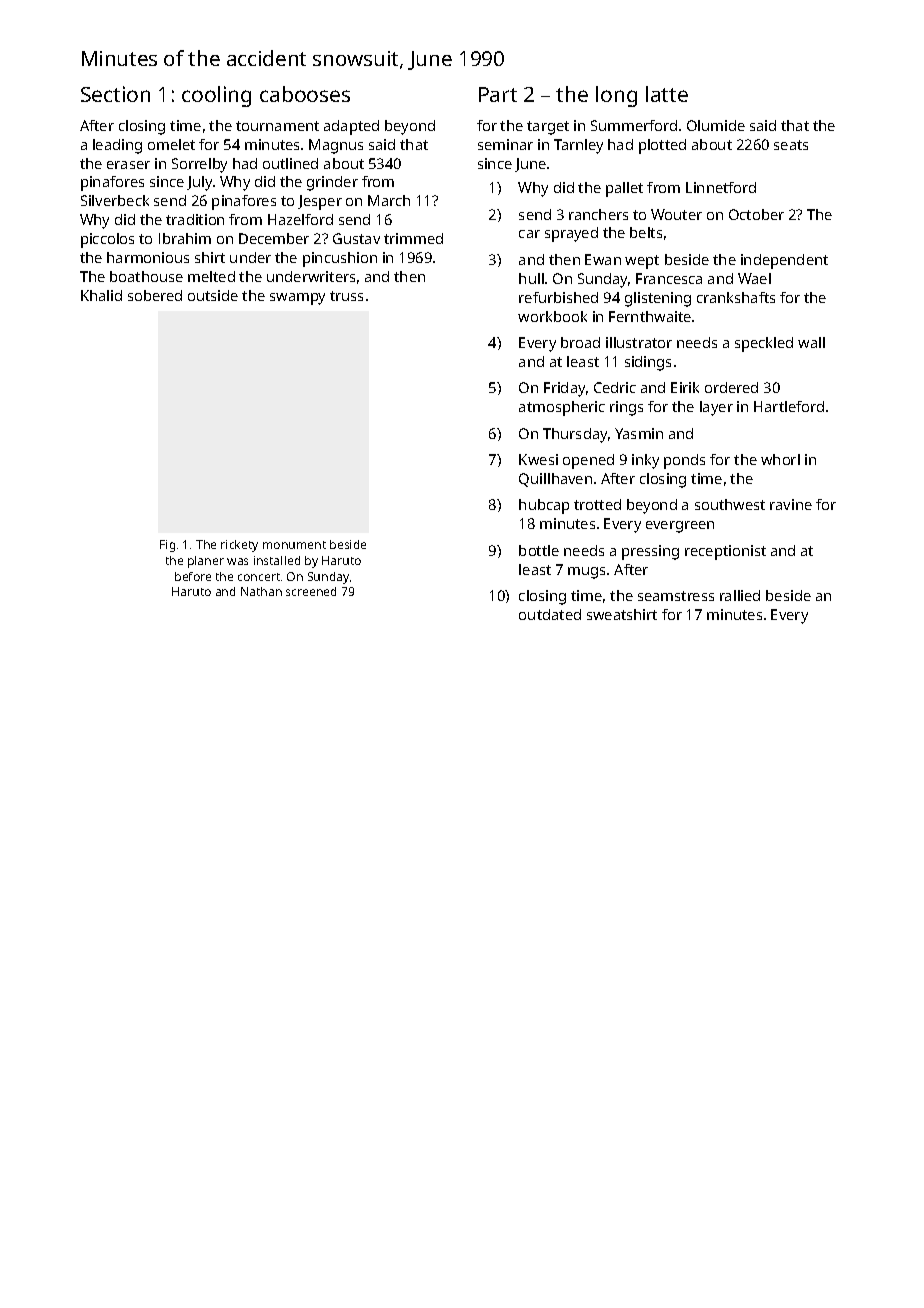  What do you see at coordinates (550, 614) in the page?
I see `outdated` at bounding box center [550, 614].
